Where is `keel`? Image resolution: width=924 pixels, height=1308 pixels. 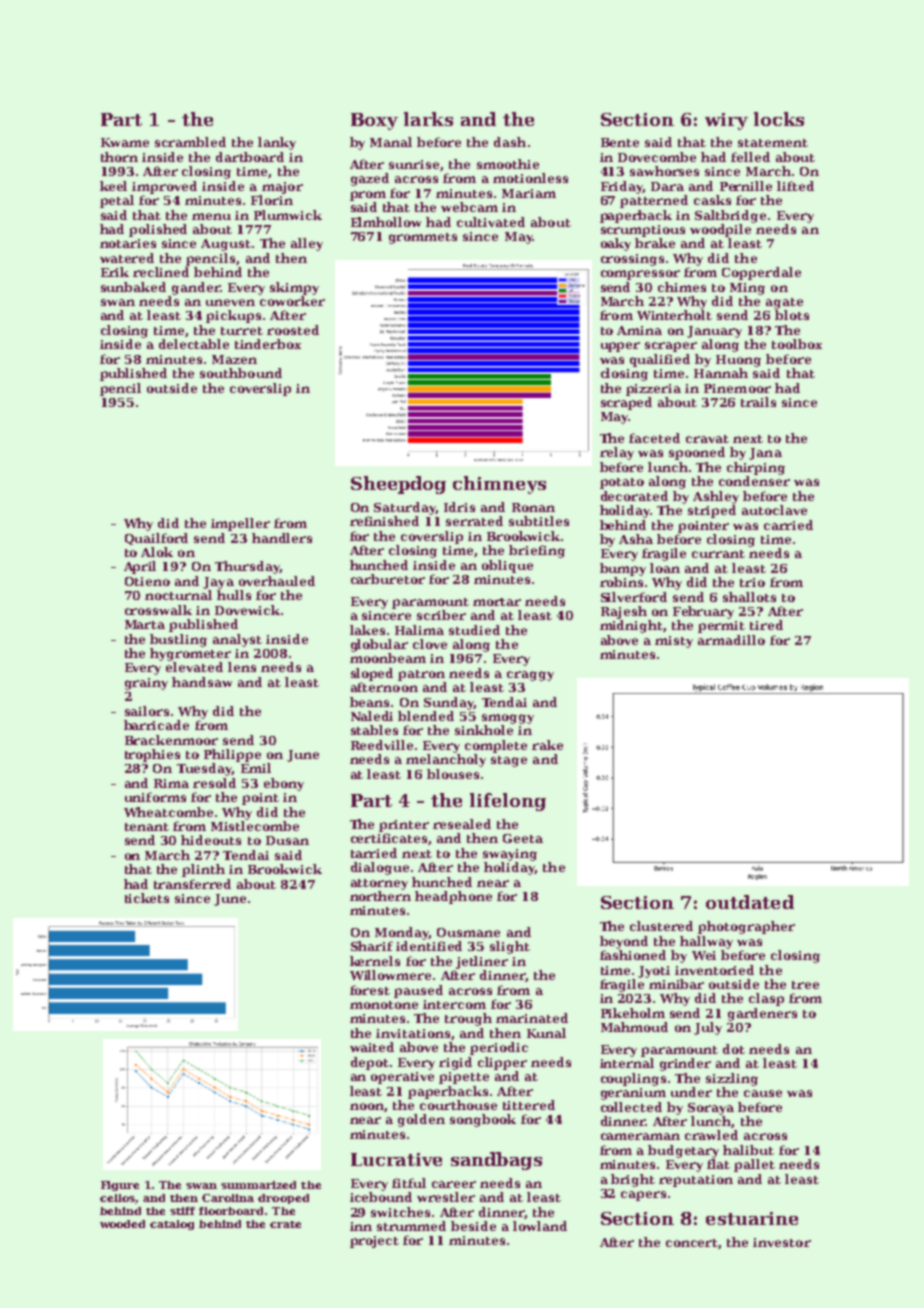 keel is located at coordinates (113, 186).
